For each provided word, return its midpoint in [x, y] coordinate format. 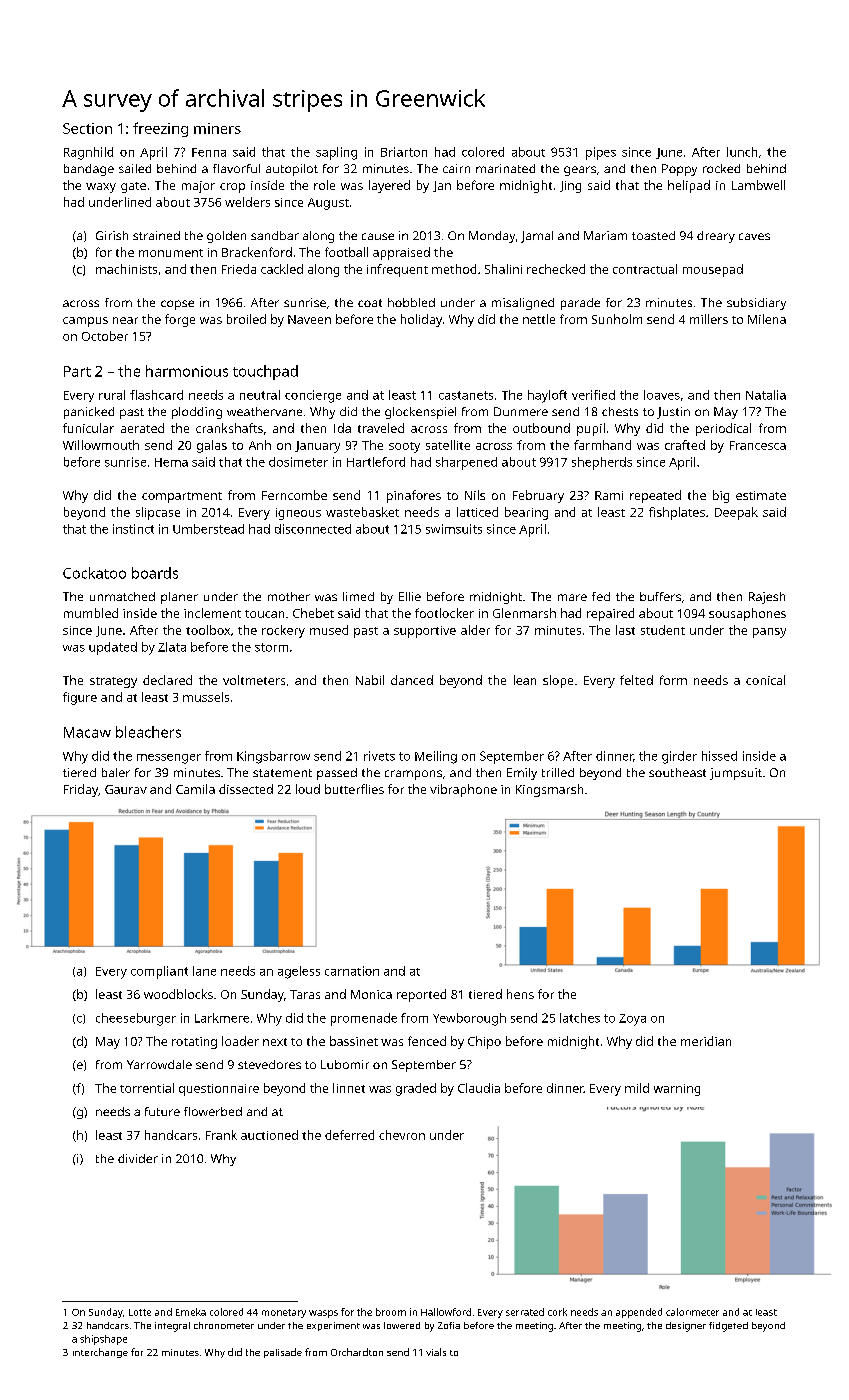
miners [217, 128]
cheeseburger [136, 1019]
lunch [742, 152]
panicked [89, 413]
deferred [349, 1135]
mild [637, 1088]
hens [520, 994]
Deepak [736, 513]
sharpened [466, 463]
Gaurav [126, 789]
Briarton [404, 152]
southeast [677, 772]
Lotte [140, 1312]
